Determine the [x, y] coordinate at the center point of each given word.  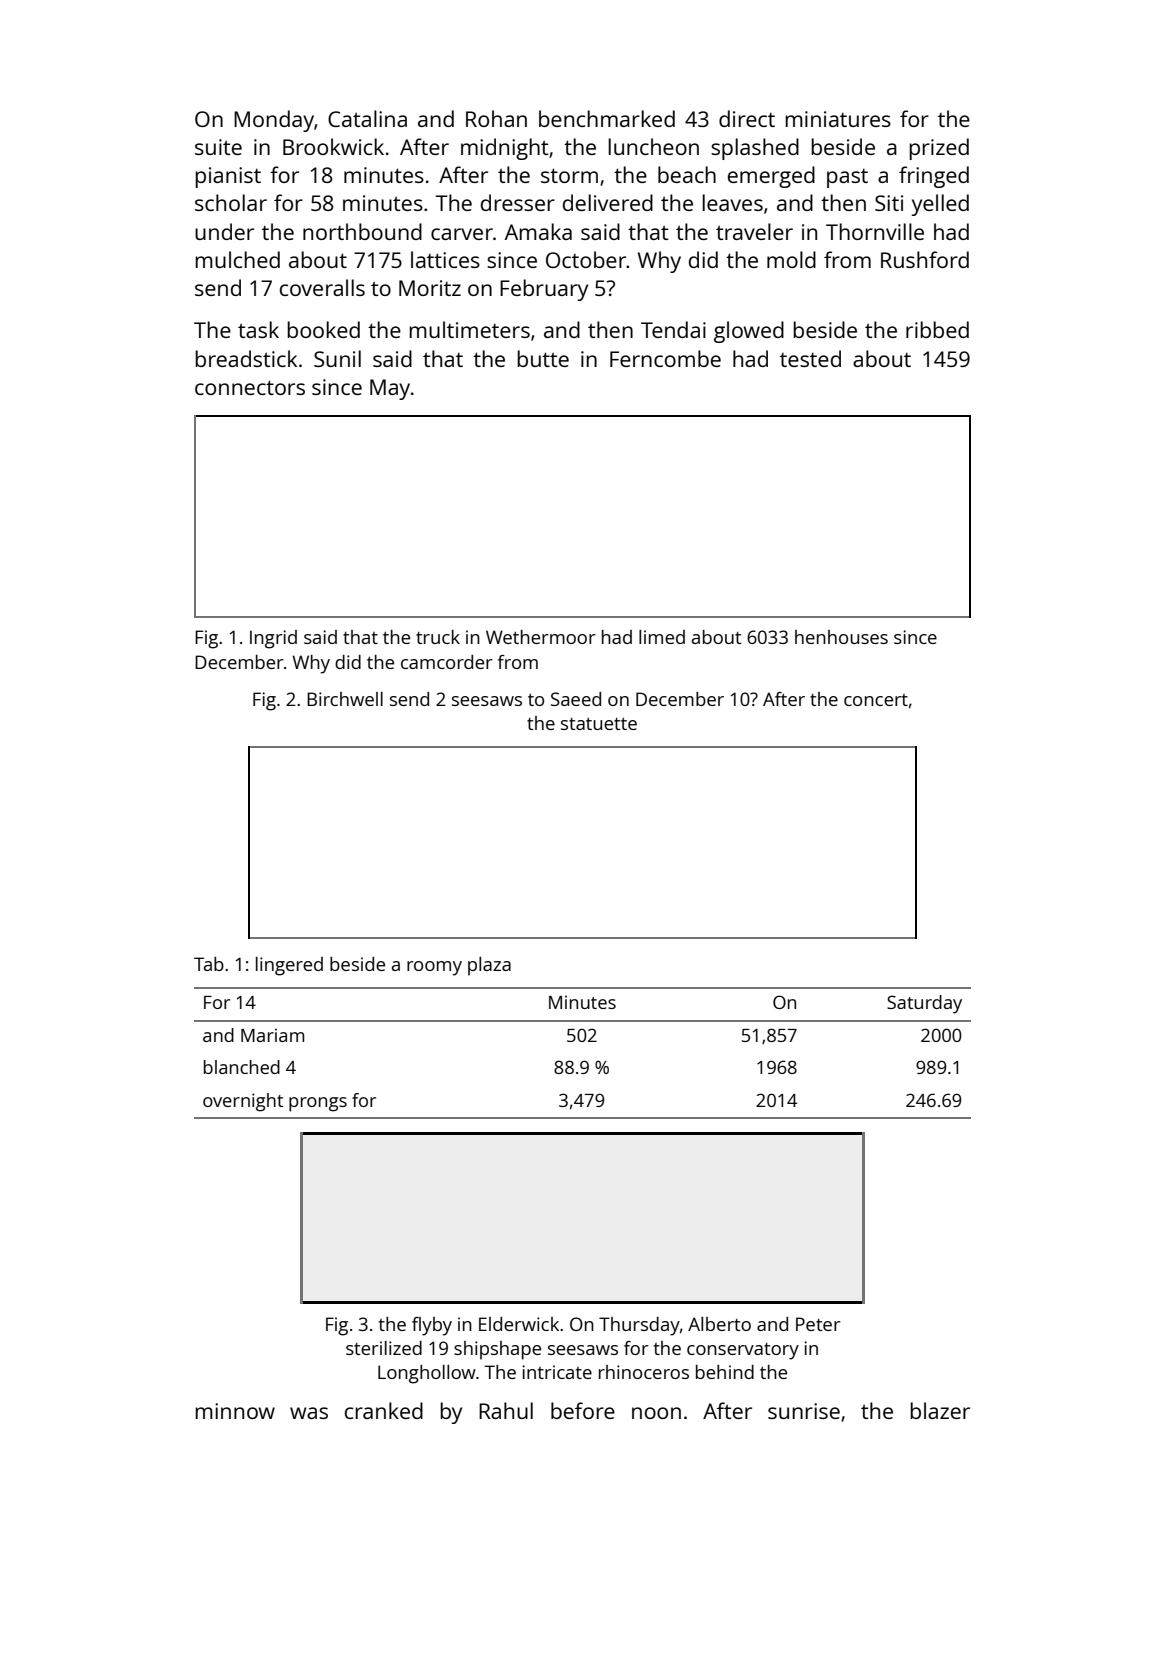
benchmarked [607, 118]
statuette [599, 724]
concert [876, 700]
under [224, 231]
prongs [318, 1104]
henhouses [841, 637]
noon [656, 1413]
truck [438, 637]
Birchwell [345, 699]
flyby [432, 1326]
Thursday [639, 1326]
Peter [818, 1324]
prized [939, 149]
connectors [250, 387]
